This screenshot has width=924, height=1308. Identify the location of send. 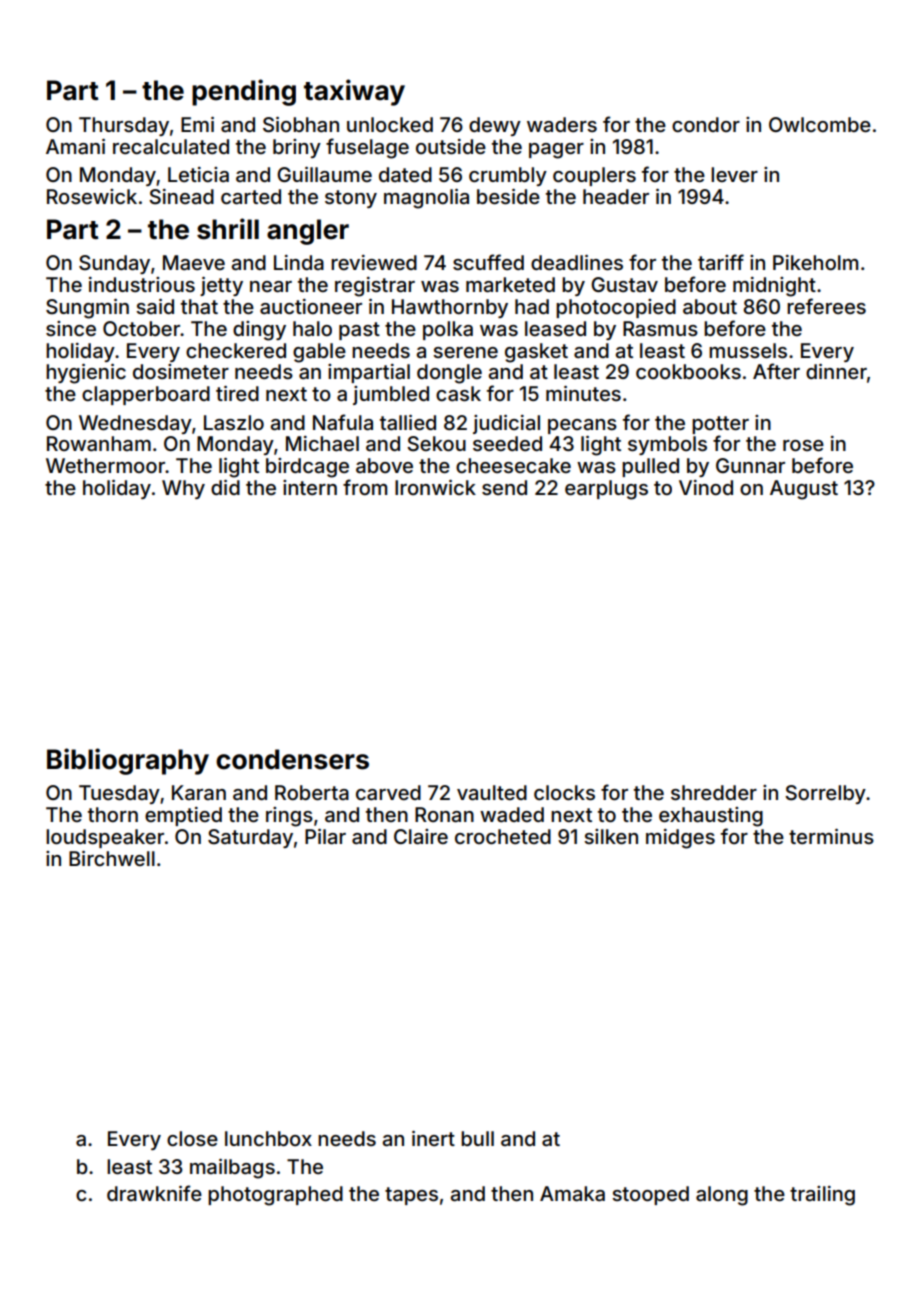
(504, 487).
